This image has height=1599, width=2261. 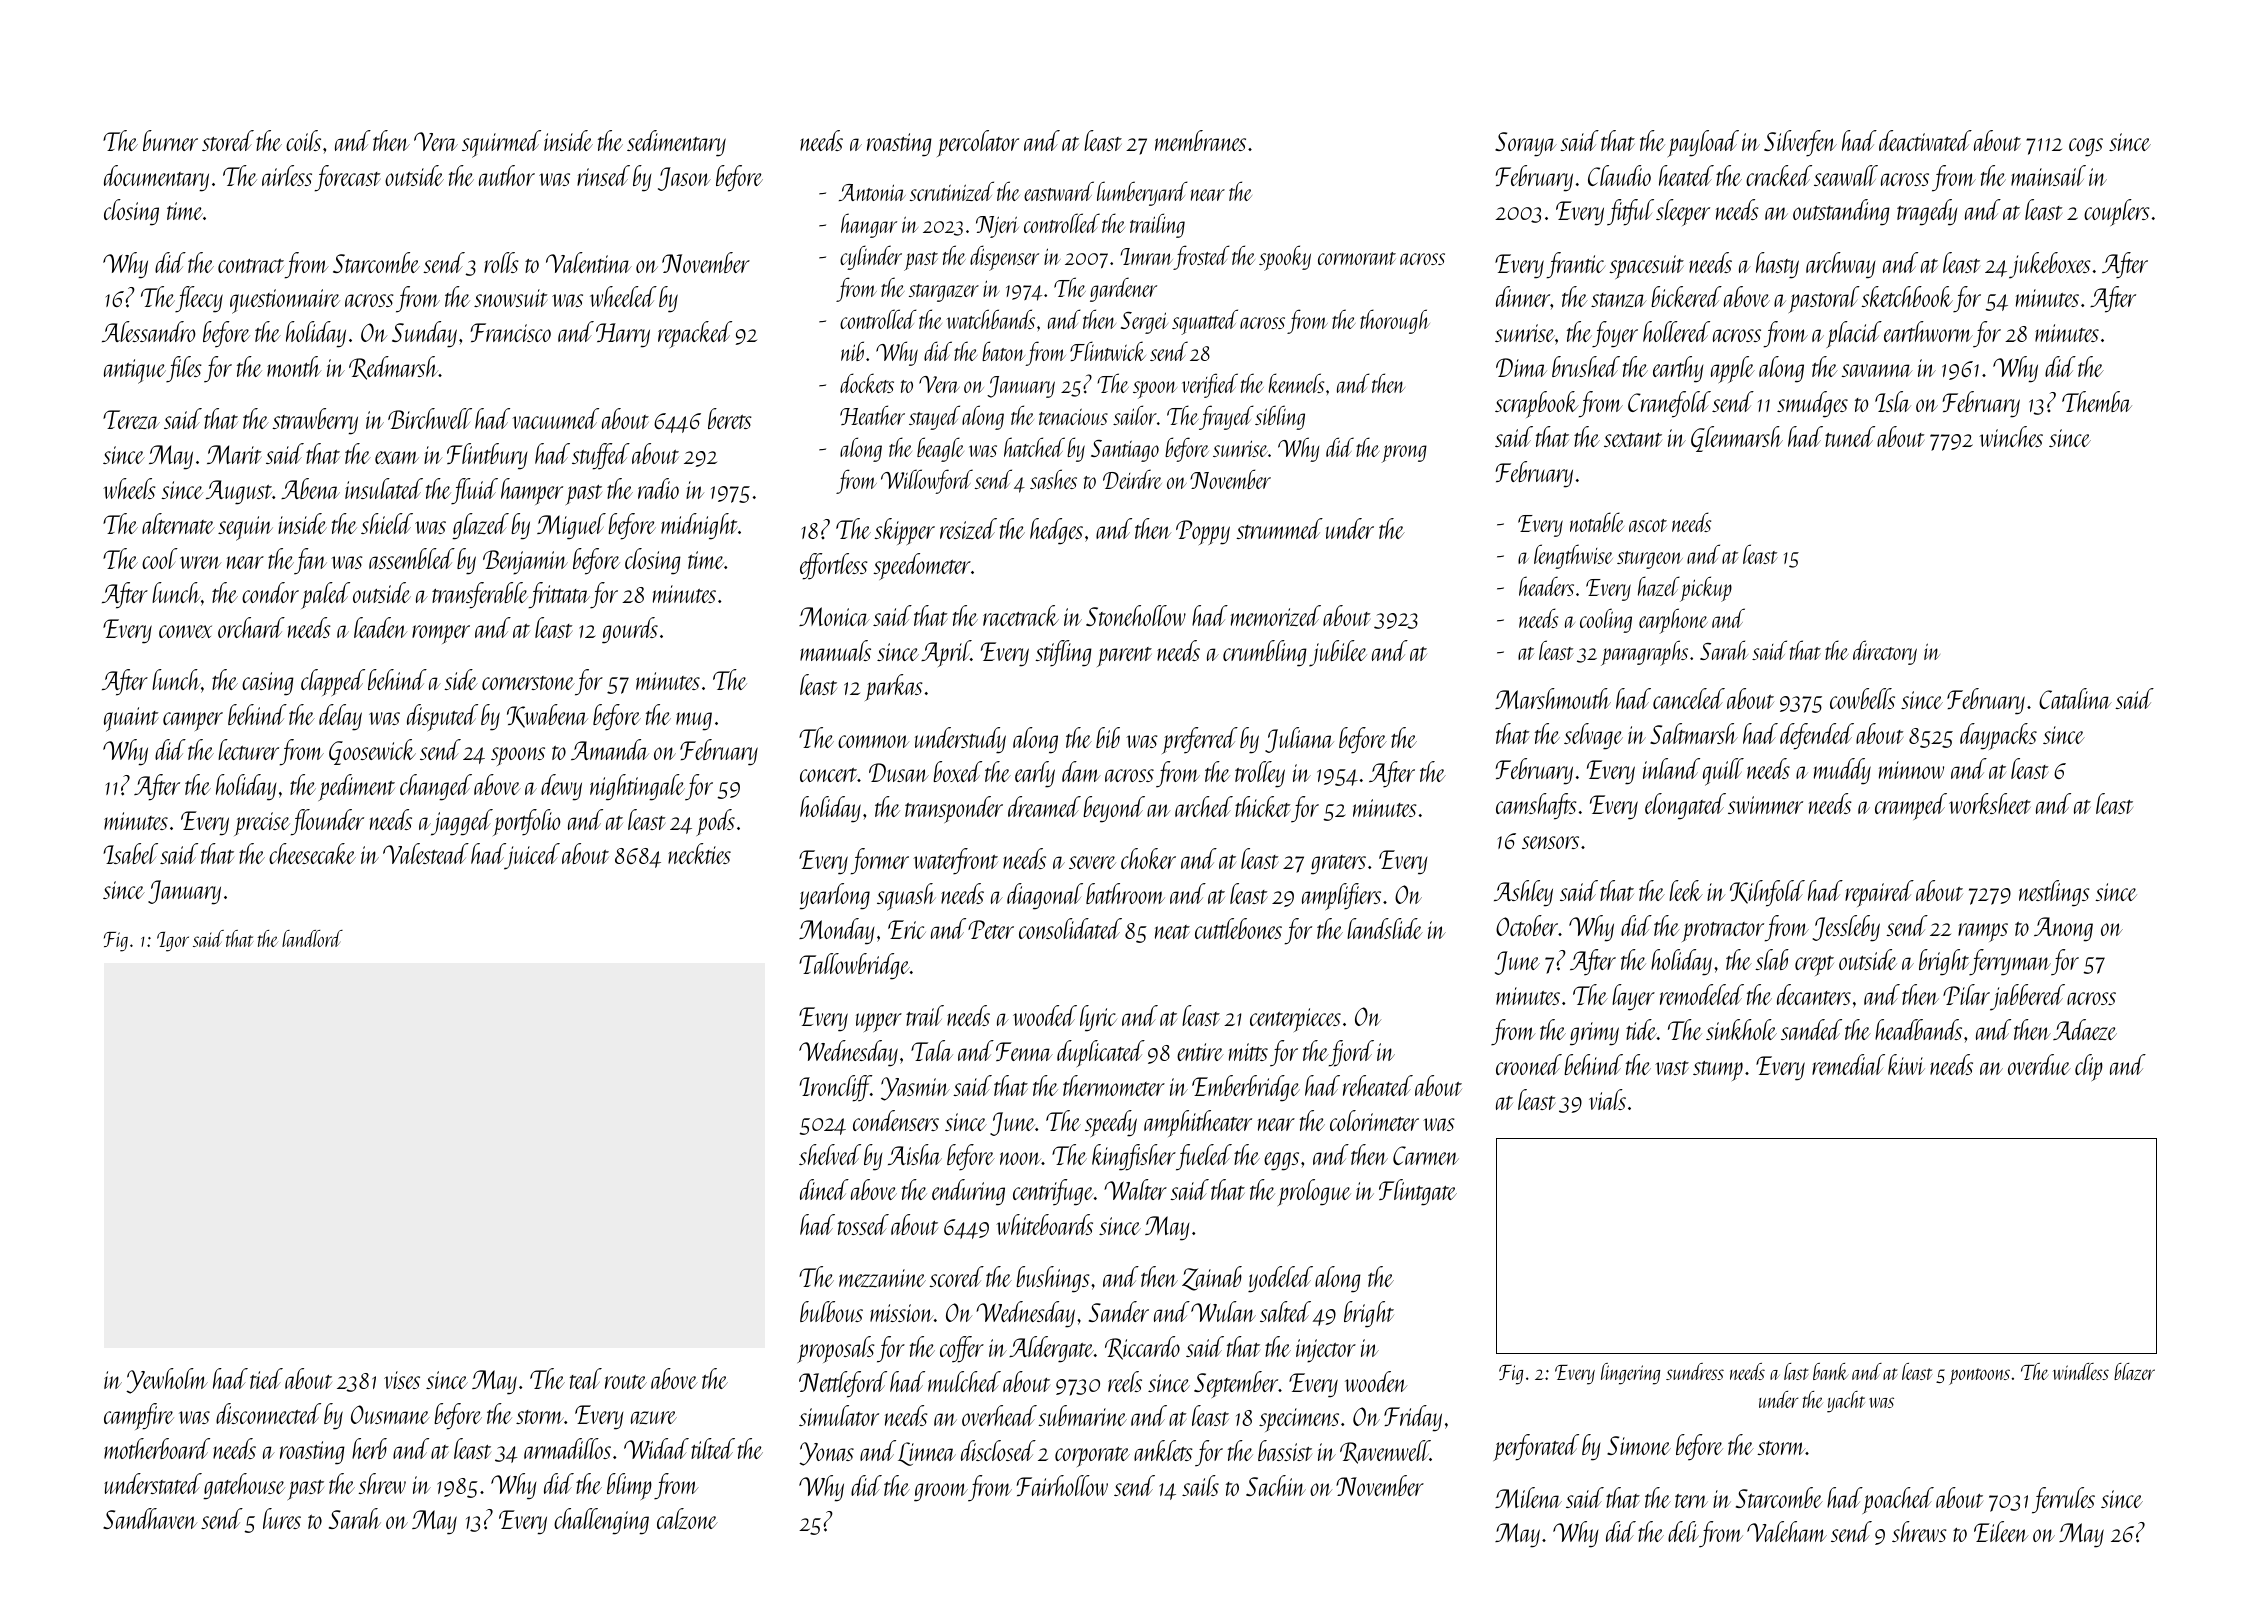 I want to click on teal, so click(x=586, y=1378).
